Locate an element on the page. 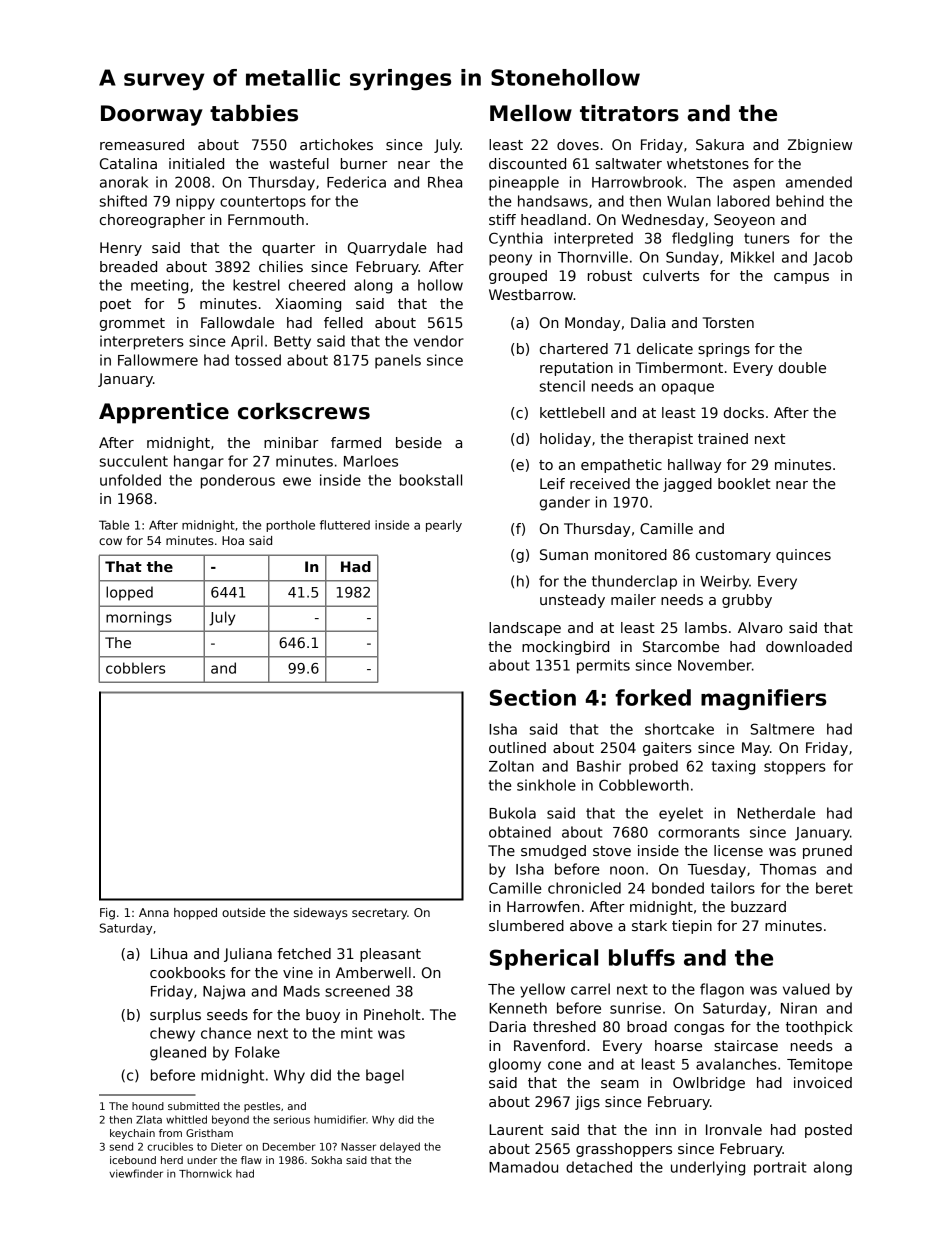 This image has height=1233, width=952. Zbigniew is located at coordinates (820, 146).
